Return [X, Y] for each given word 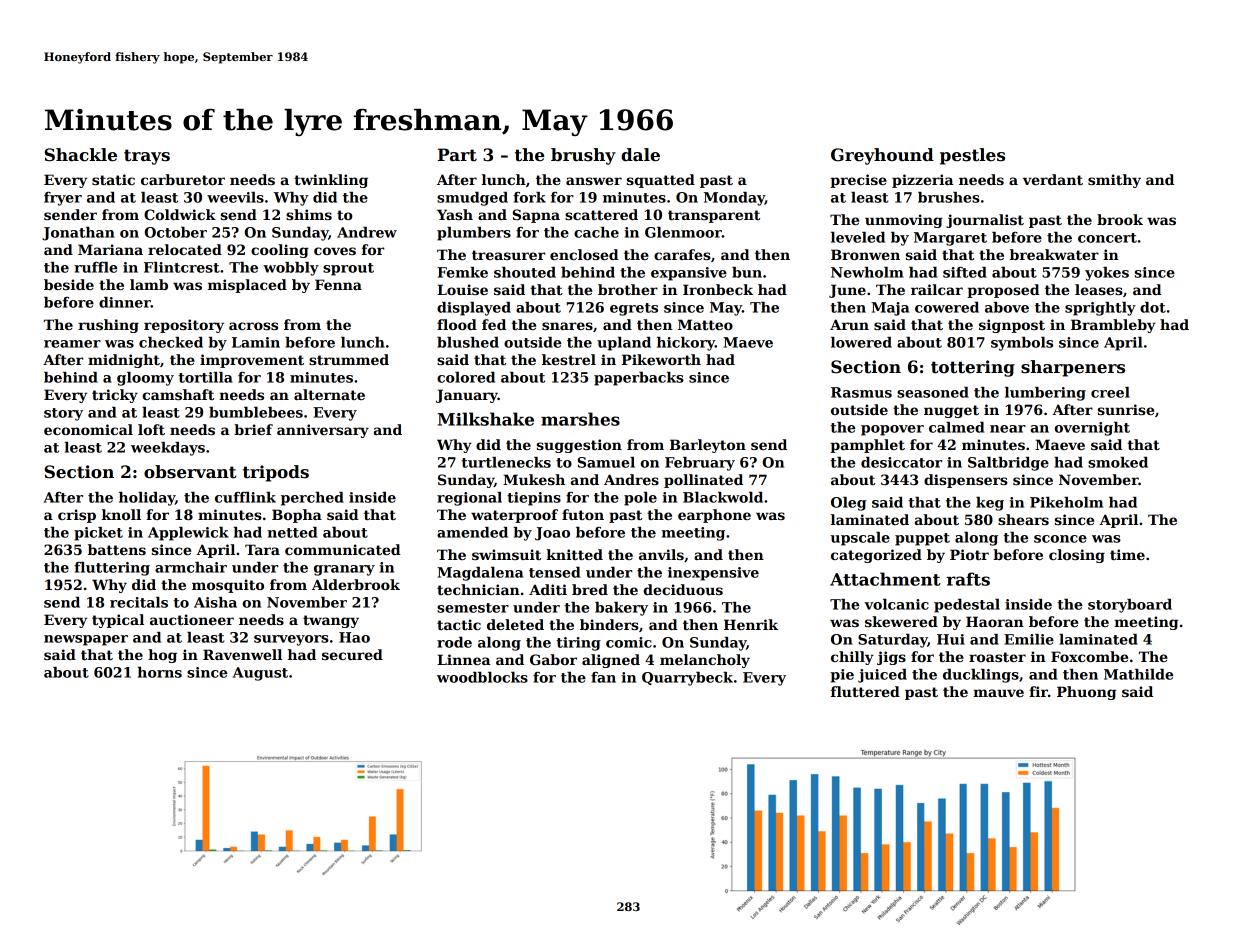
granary [344, 570]
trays [147, 157]
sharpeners [1073, 368]
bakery [621, 609]
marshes [580, 419]
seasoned [933, 392]
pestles [972, 156]
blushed [468, 342]
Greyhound [882, 156]
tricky [115, 396]
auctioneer [192, 619]
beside [69, 284]
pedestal [967, 606]
